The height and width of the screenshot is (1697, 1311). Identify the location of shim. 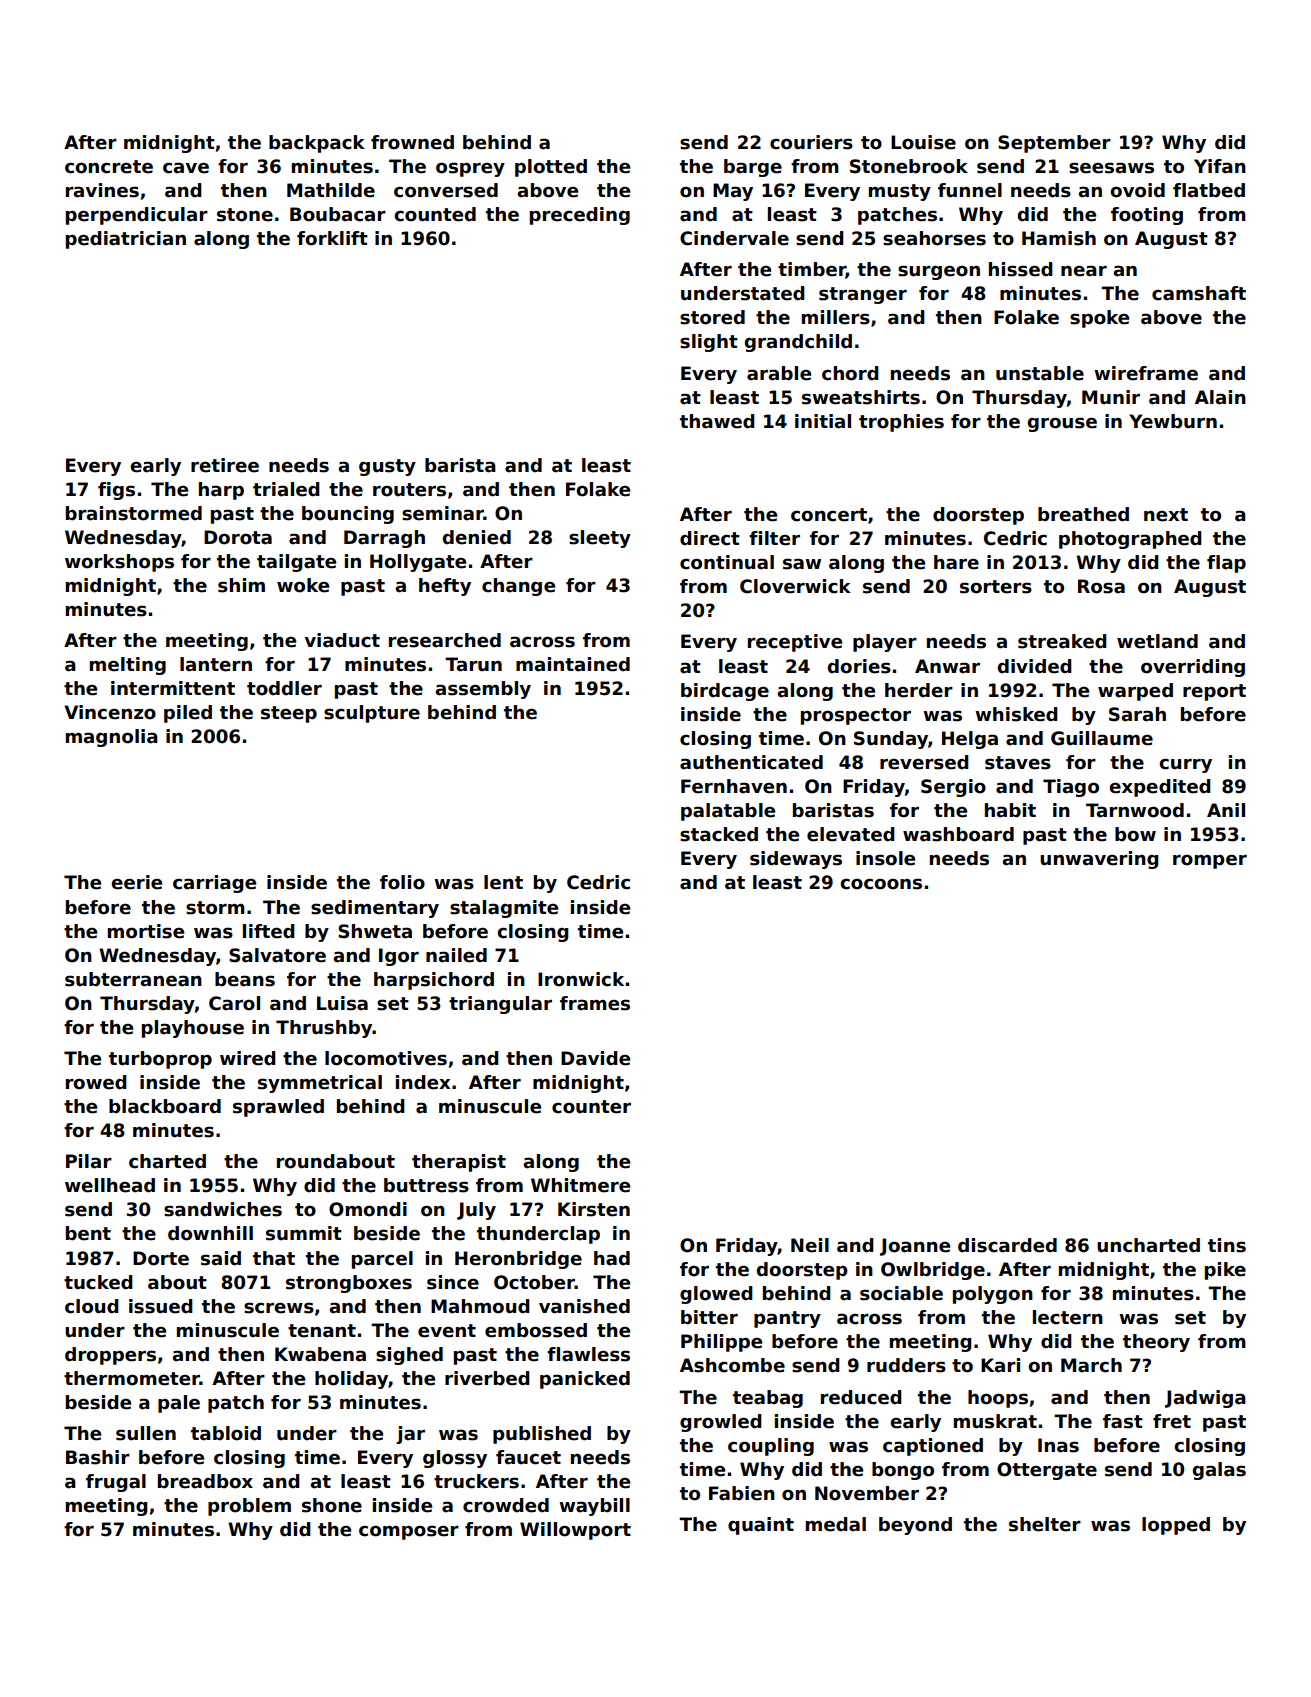
(241, 585).
